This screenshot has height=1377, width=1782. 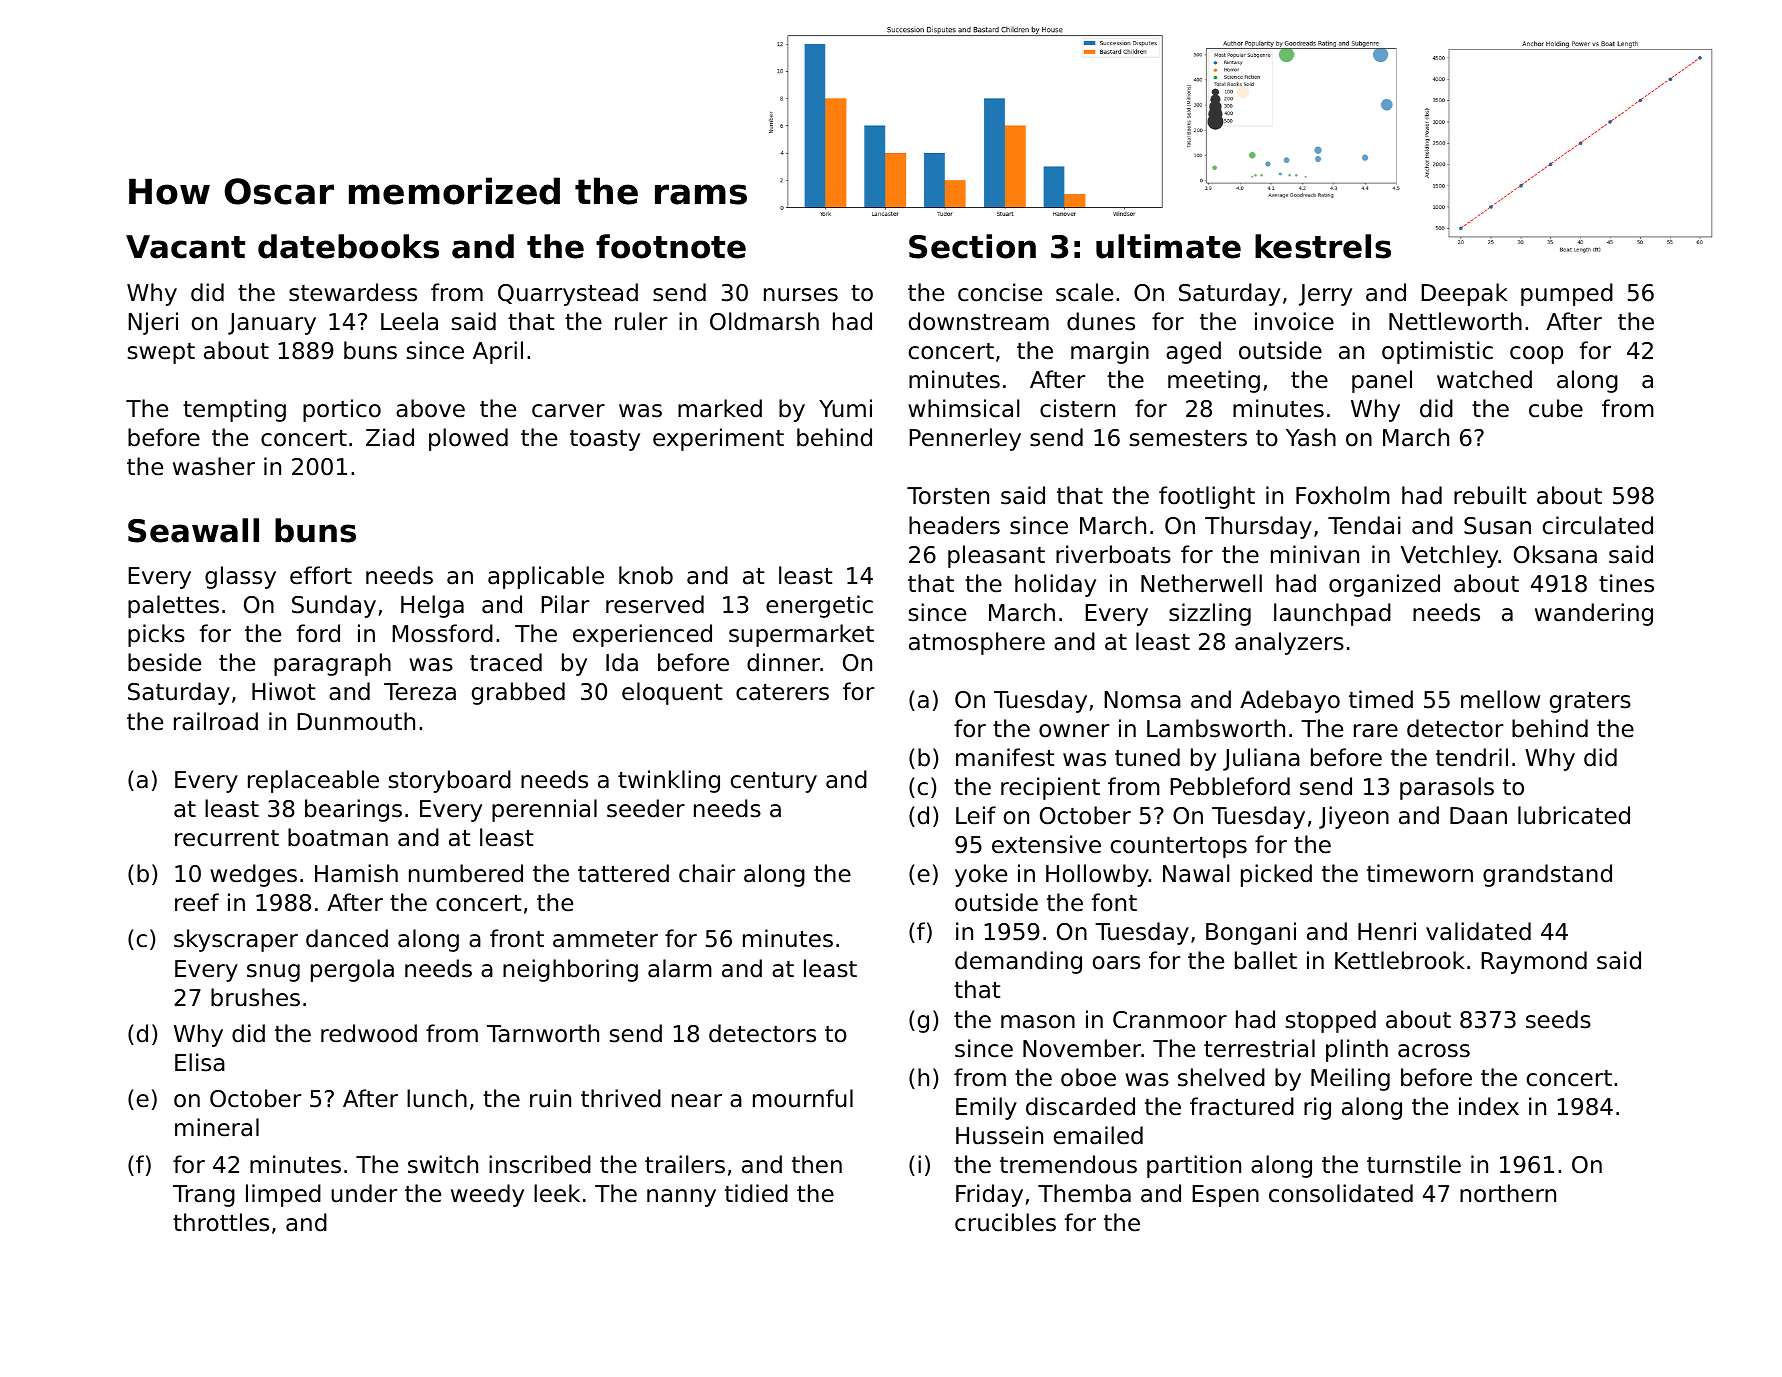 I want to click on Tarnworth, so click(x=543, y=1033).
